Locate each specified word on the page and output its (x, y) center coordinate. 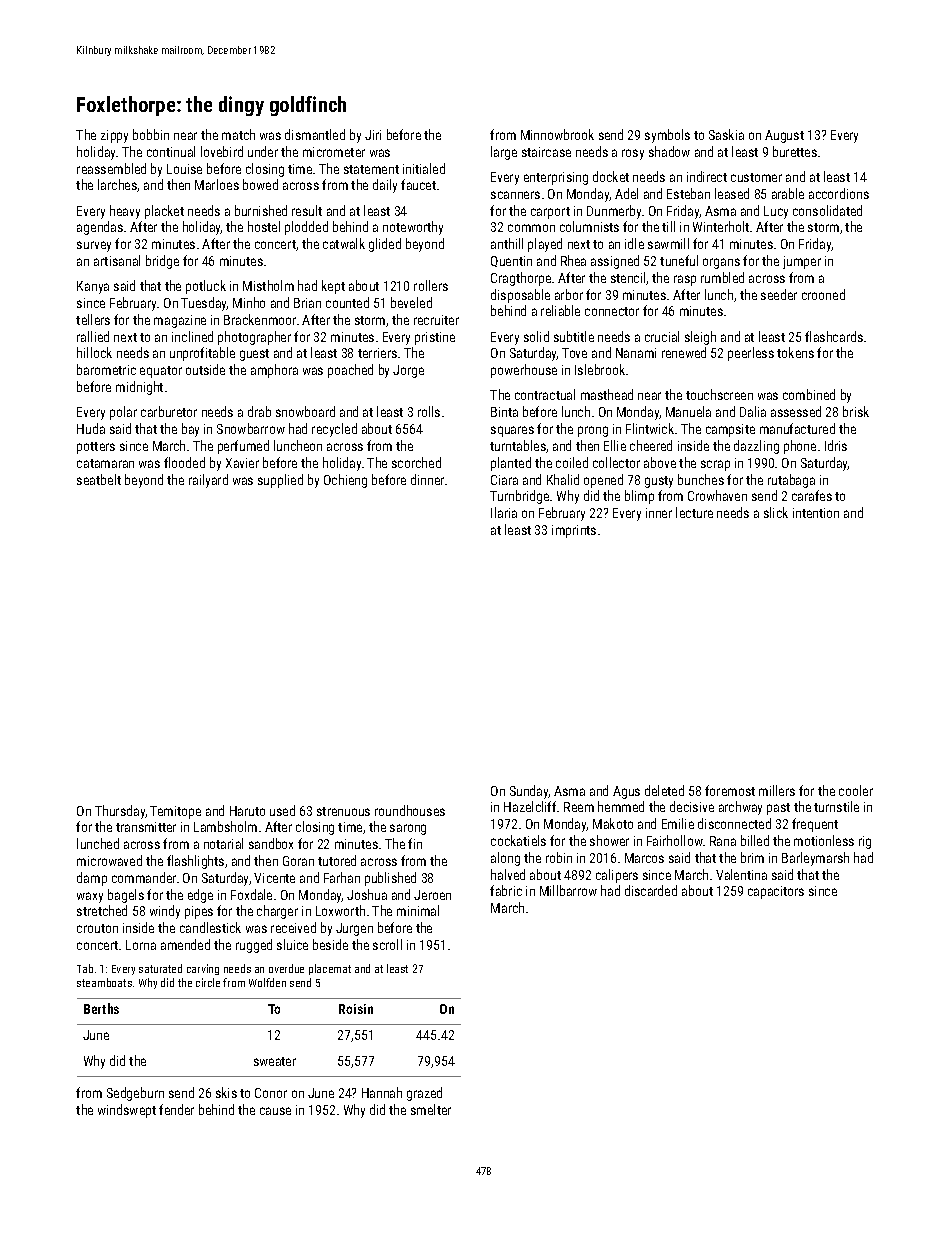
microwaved (109, 860)
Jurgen (354, 929)
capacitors (776, 892)
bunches (701, 479)
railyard (208, 481)
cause (275, 1111)
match (238, 134)
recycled (334, 430)
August (784, 136)
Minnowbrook (557, 134)
